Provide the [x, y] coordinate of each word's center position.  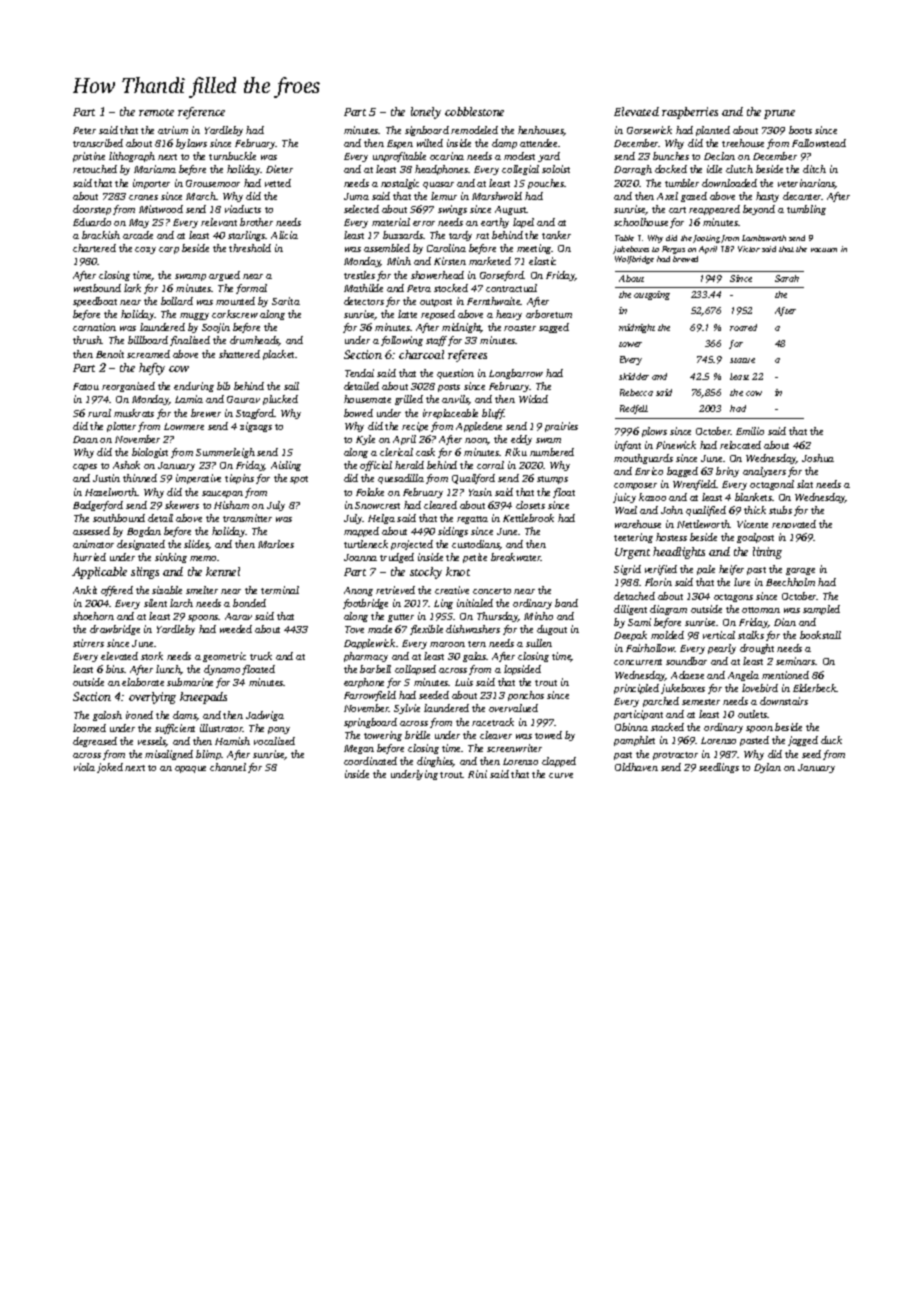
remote [156, 112]
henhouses [541, 131]
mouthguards [643, 459]
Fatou [86, 386]
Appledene [479, 427]
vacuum [824, 250]
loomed [89, 728]
